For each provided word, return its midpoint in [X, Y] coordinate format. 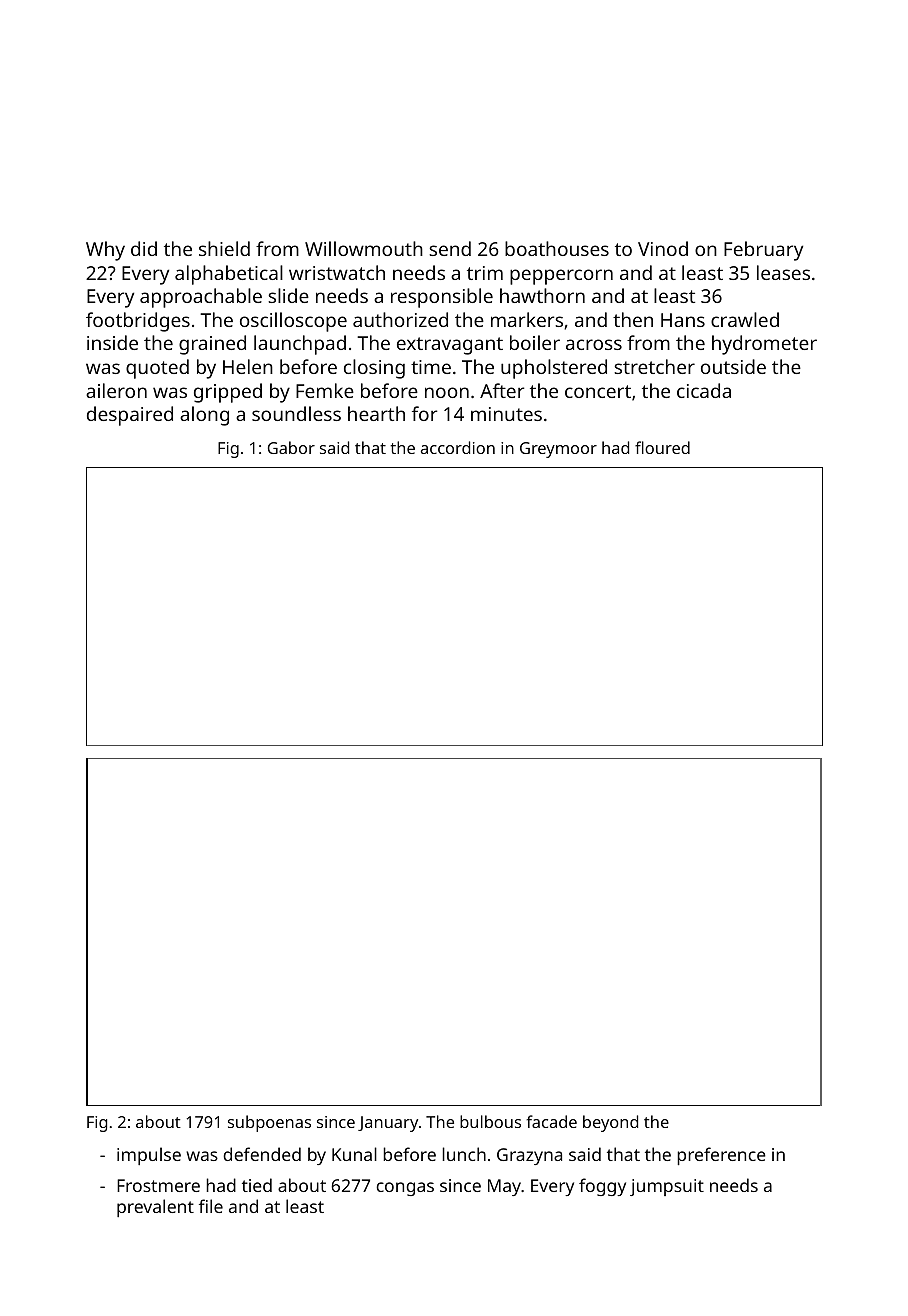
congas [405, 1189]
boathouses [557, 248]
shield [224, 248]
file [211, 1206]
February [763, 251]
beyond [610, 1123]
